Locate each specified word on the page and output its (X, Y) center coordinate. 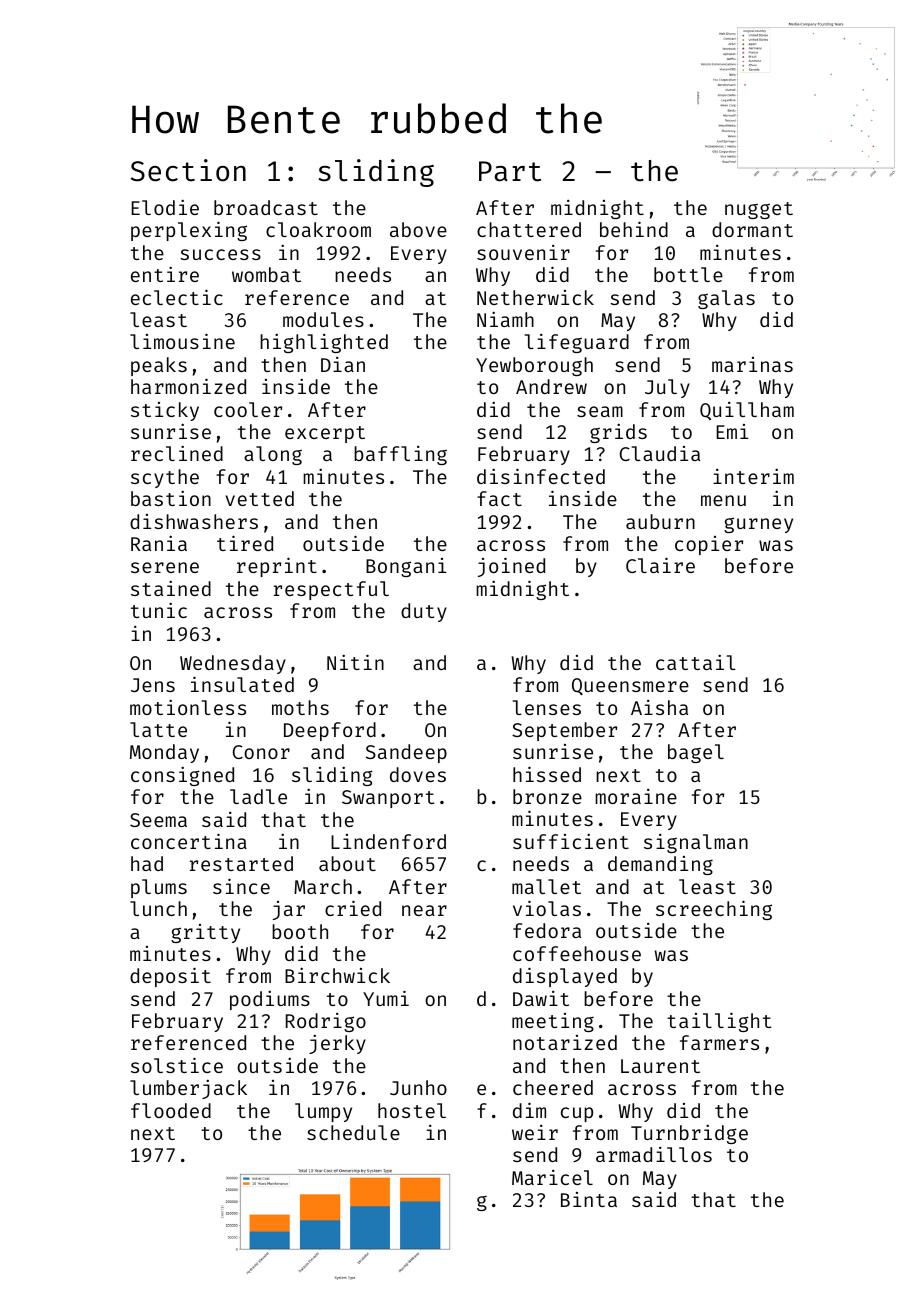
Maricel (552, 1177)
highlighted (324, 343)
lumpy (323, 1112)
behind (634, 229)
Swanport (388, 799)
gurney (758, 525)
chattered (529, 229)
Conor (261, 752)
